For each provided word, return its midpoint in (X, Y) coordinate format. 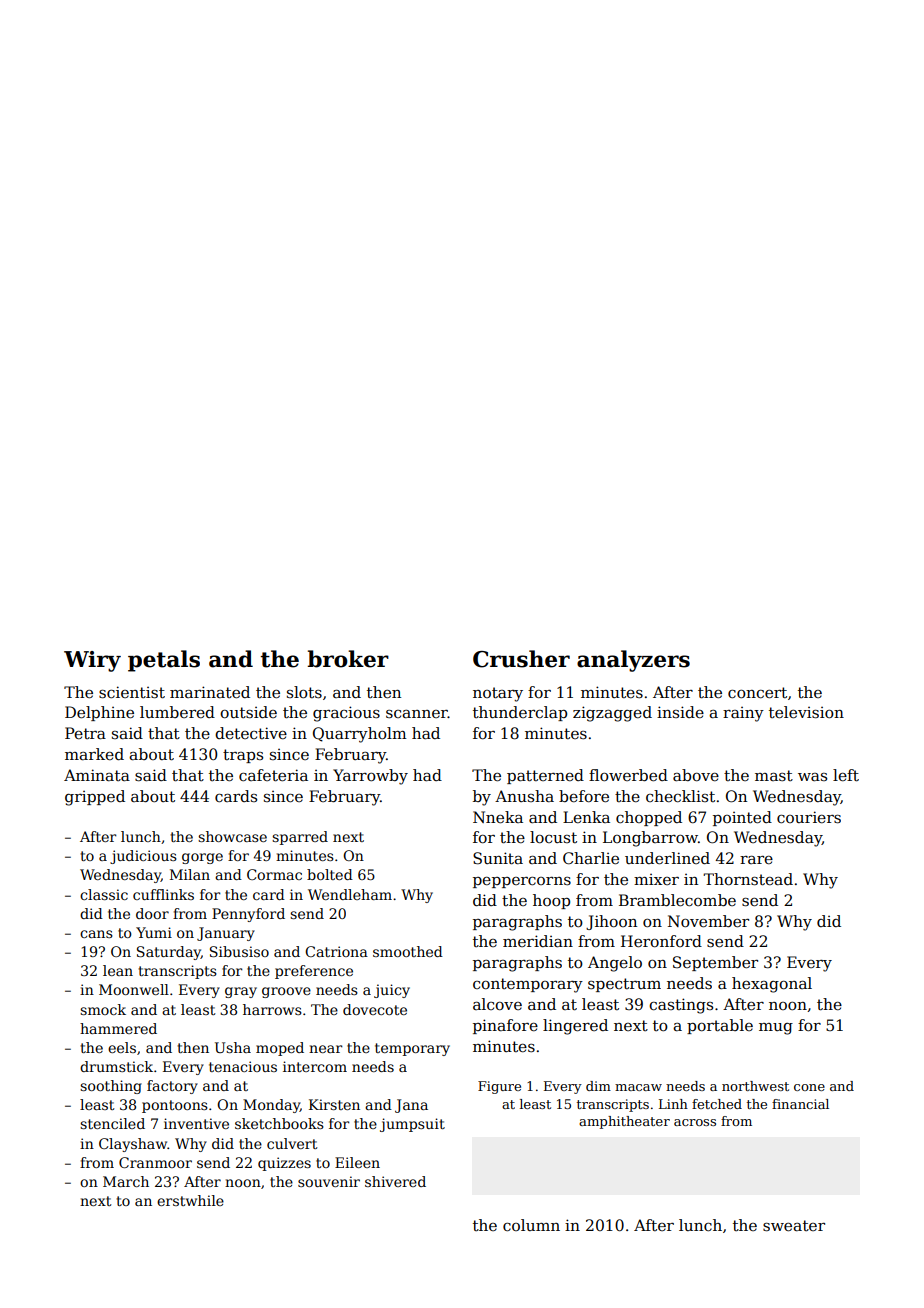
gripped (95, 798)
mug (776, 1029)
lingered (575, 1027)
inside (680, 712)
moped (280, 1049)
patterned (545, 776)
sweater (794, 1226)
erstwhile (190, 1200)
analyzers (633, 661)
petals (164, 661)
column (531, 1225)
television (806, 712)
